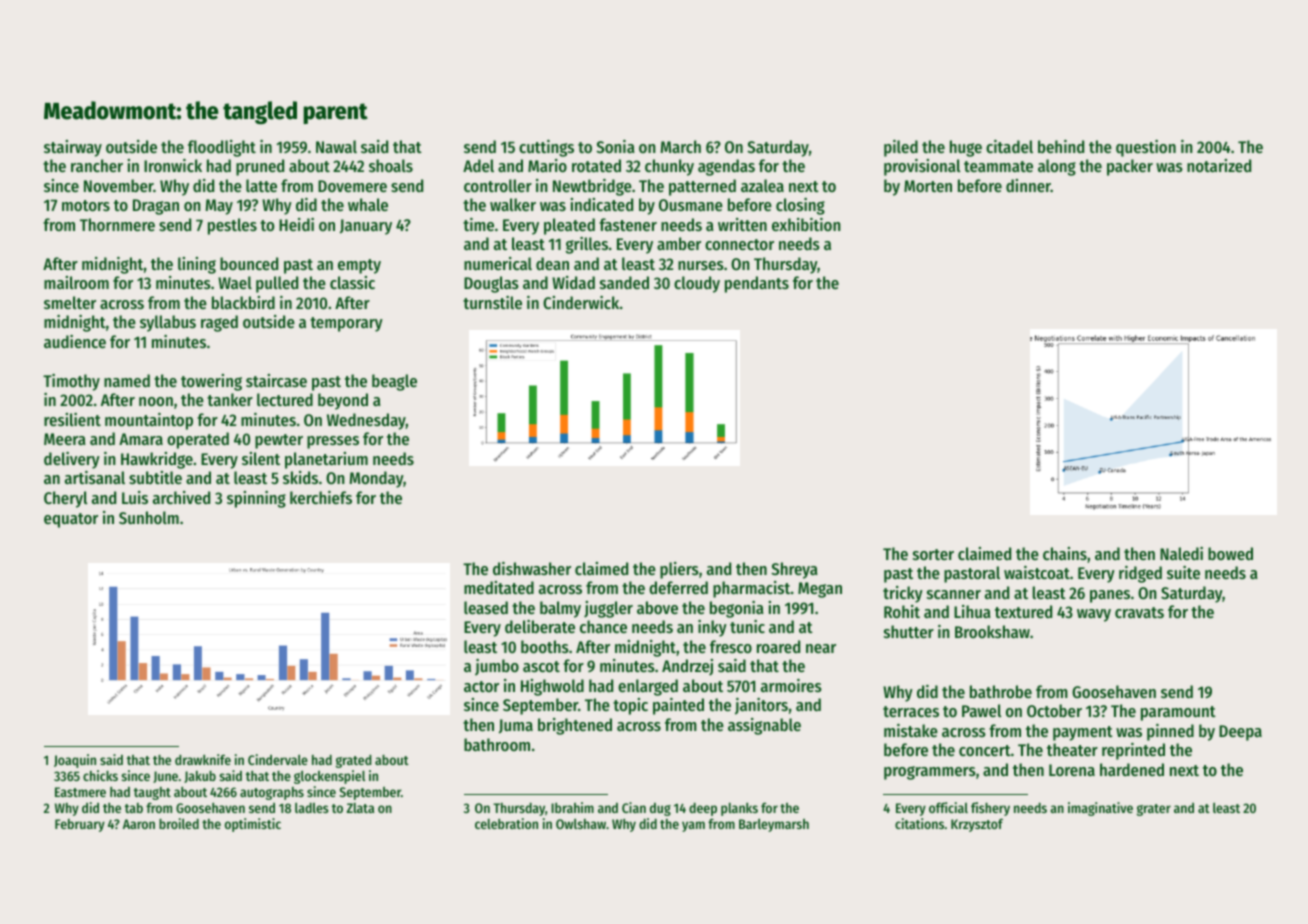  Describe the element at coordinates (72, 419) in the page. I see `resilient` at that location.
